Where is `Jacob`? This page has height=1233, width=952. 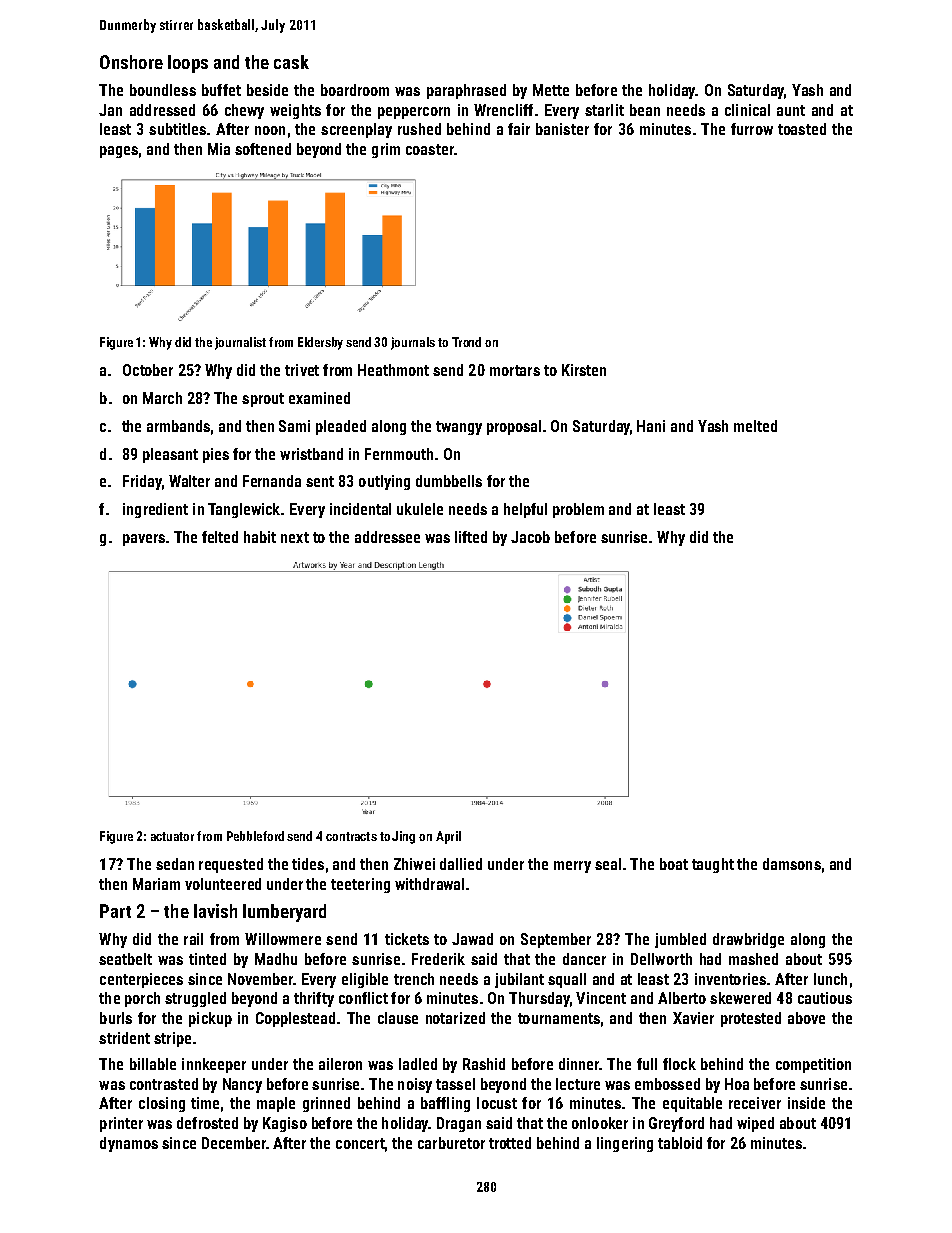 Jacob is located at coordinates (530, 537).
